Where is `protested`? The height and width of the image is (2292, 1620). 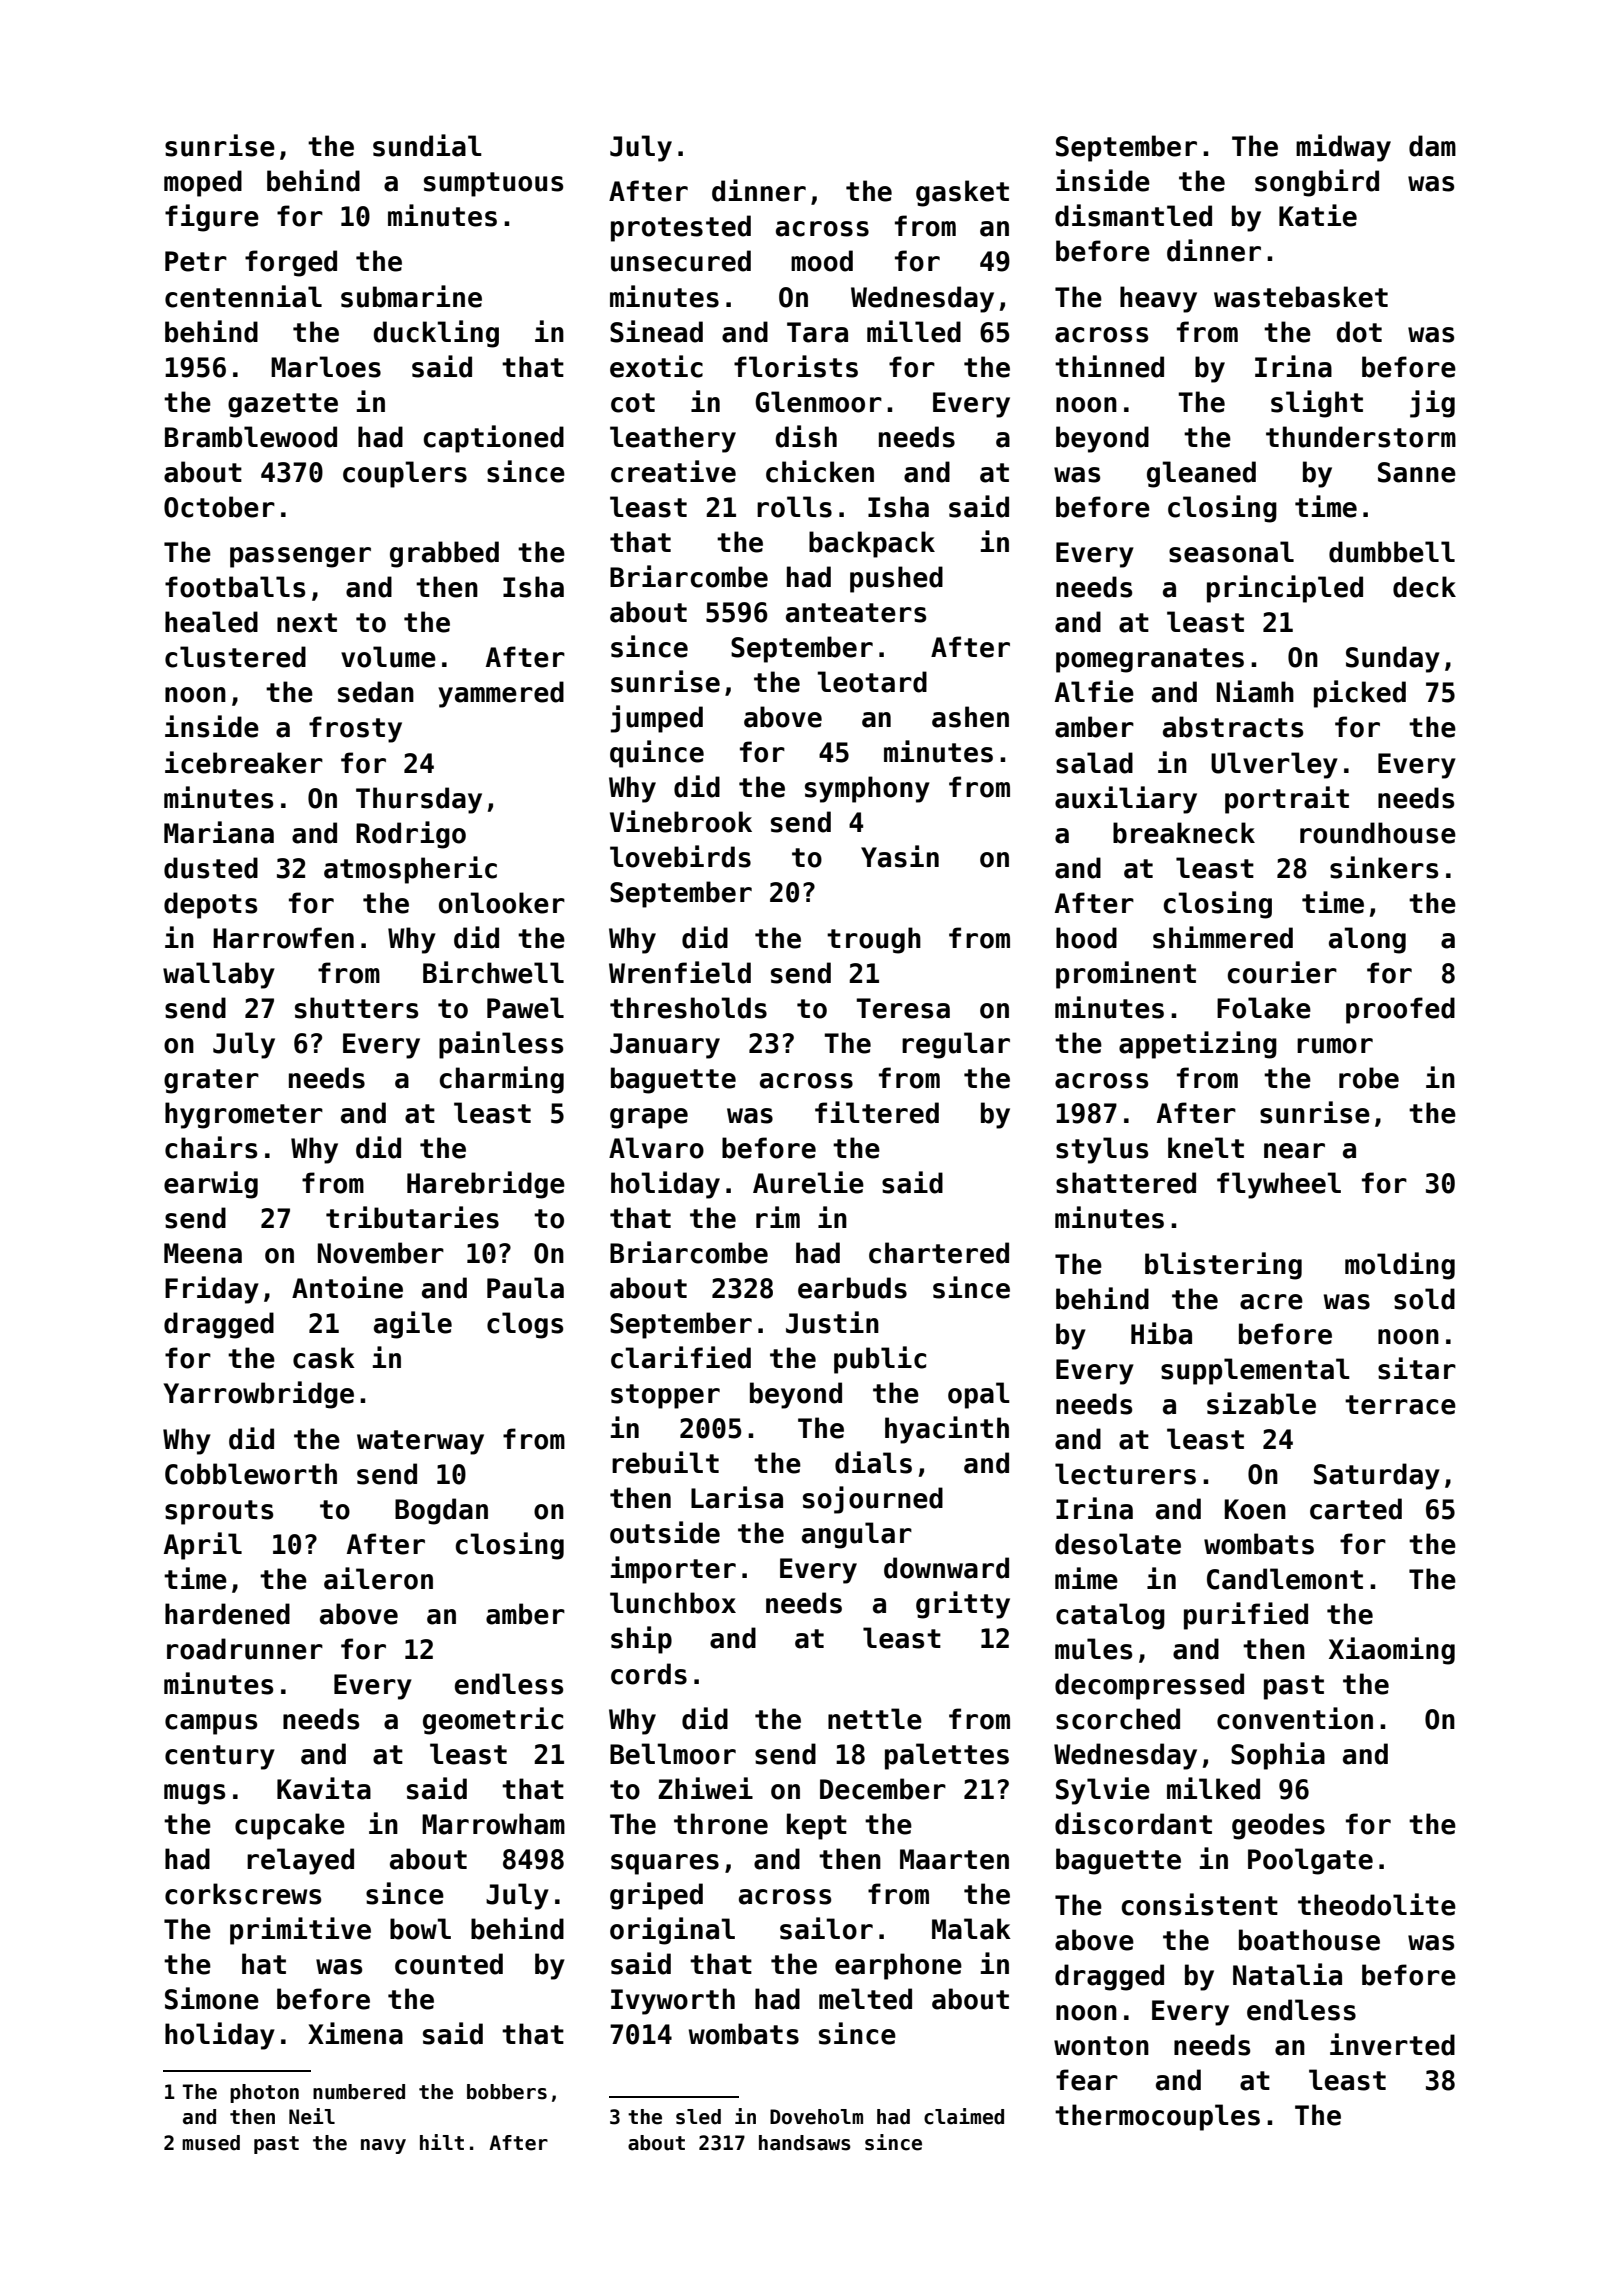 protested is located at coordinates (681, 228).
